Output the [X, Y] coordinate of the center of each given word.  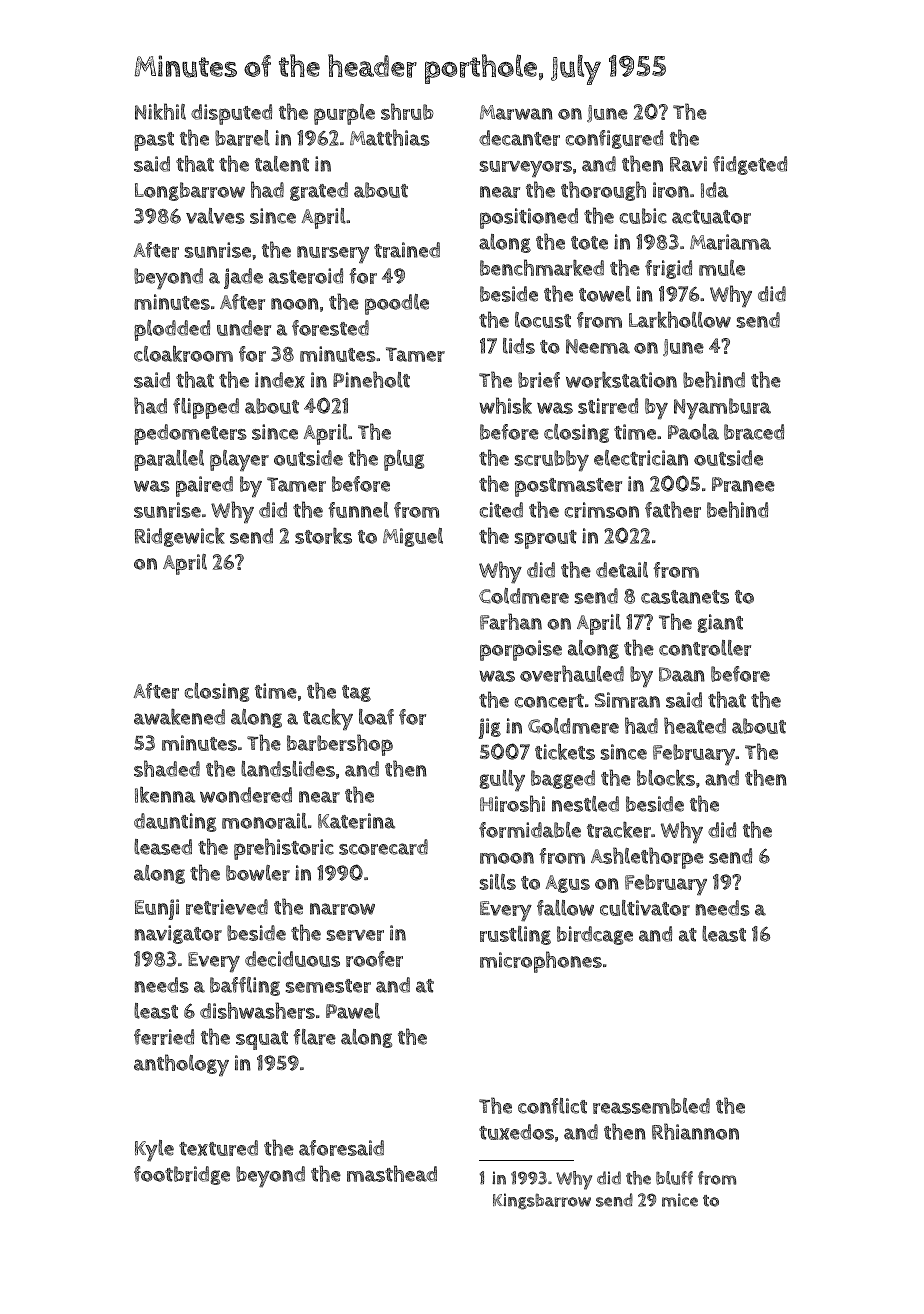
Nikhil [160, 111]
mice [680, 1200]
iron [671, 190]
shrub [407, 111]
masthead [392, 1173]
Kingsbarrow [542, 1201]
